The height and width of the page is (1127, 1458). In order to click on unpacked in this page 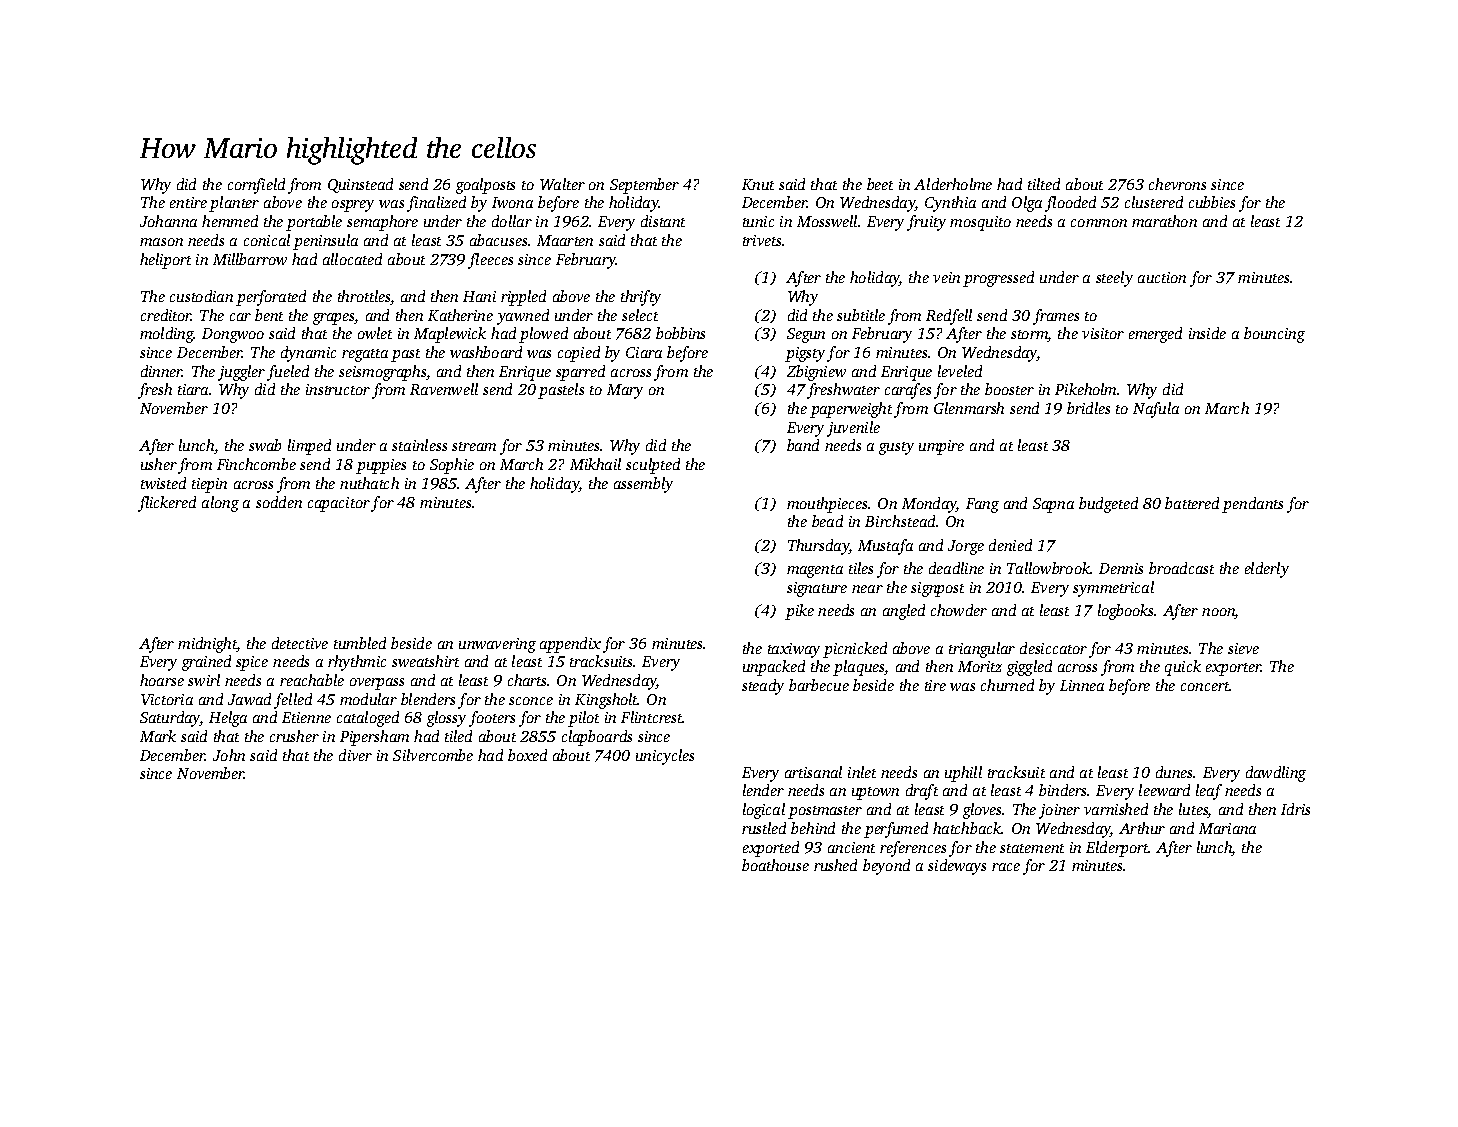, I will do `click(774, 668)`.
